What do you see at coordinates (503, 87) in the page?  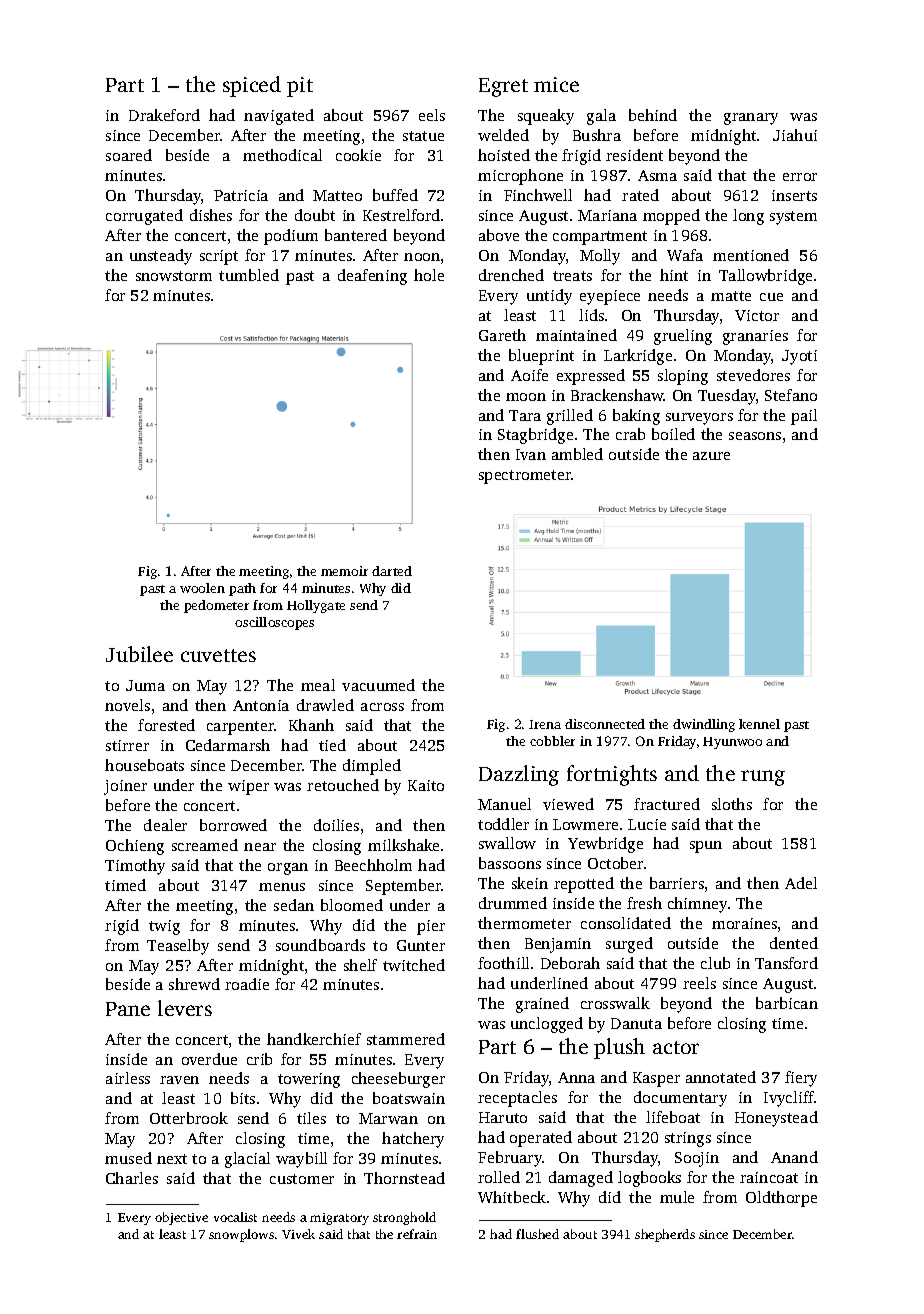 I see `Egret` at bounding box center [503, 87].
